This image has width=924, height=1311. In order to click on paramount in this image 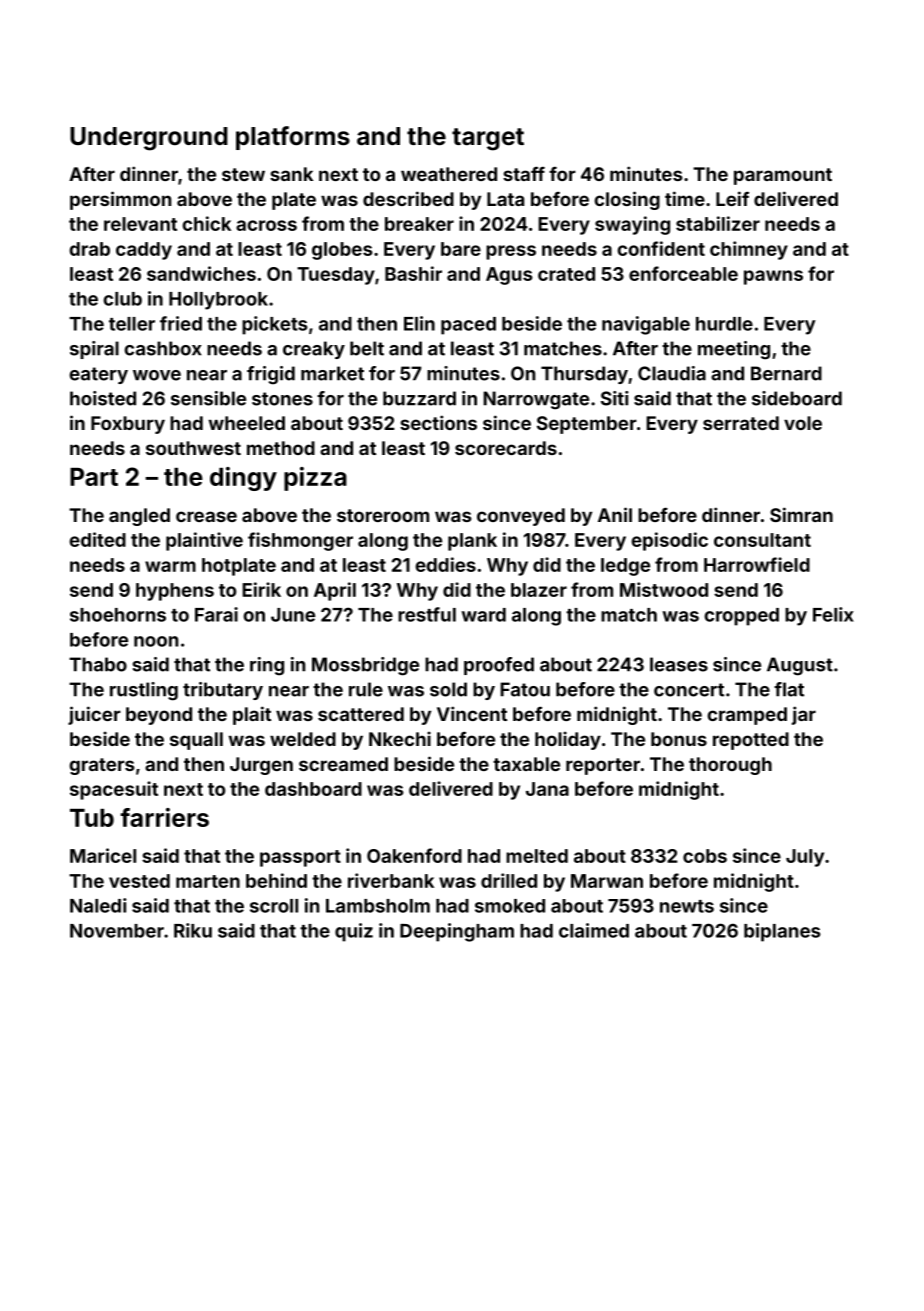, I will do `click(783, 176)`.
